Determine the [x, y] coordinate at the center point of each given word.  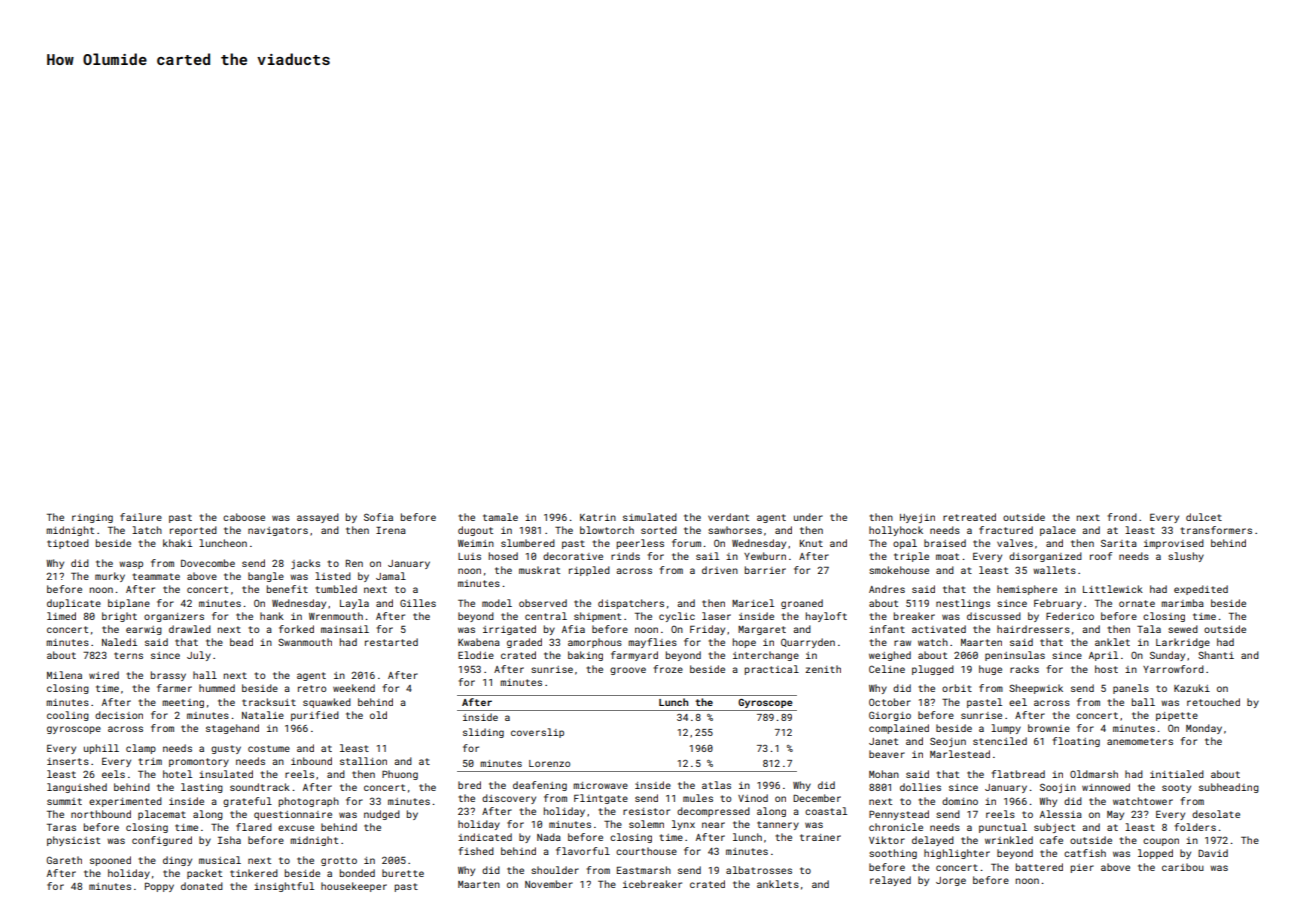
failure [141, 517]
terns [128, 655]
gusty [226, 749]
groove [628, 671]
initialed [1177, 774]
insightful [284, 887]
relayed [890, 881]
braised [945, 543]
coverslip [537, 733]
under [808, 517]
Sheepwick [1036, 689]
